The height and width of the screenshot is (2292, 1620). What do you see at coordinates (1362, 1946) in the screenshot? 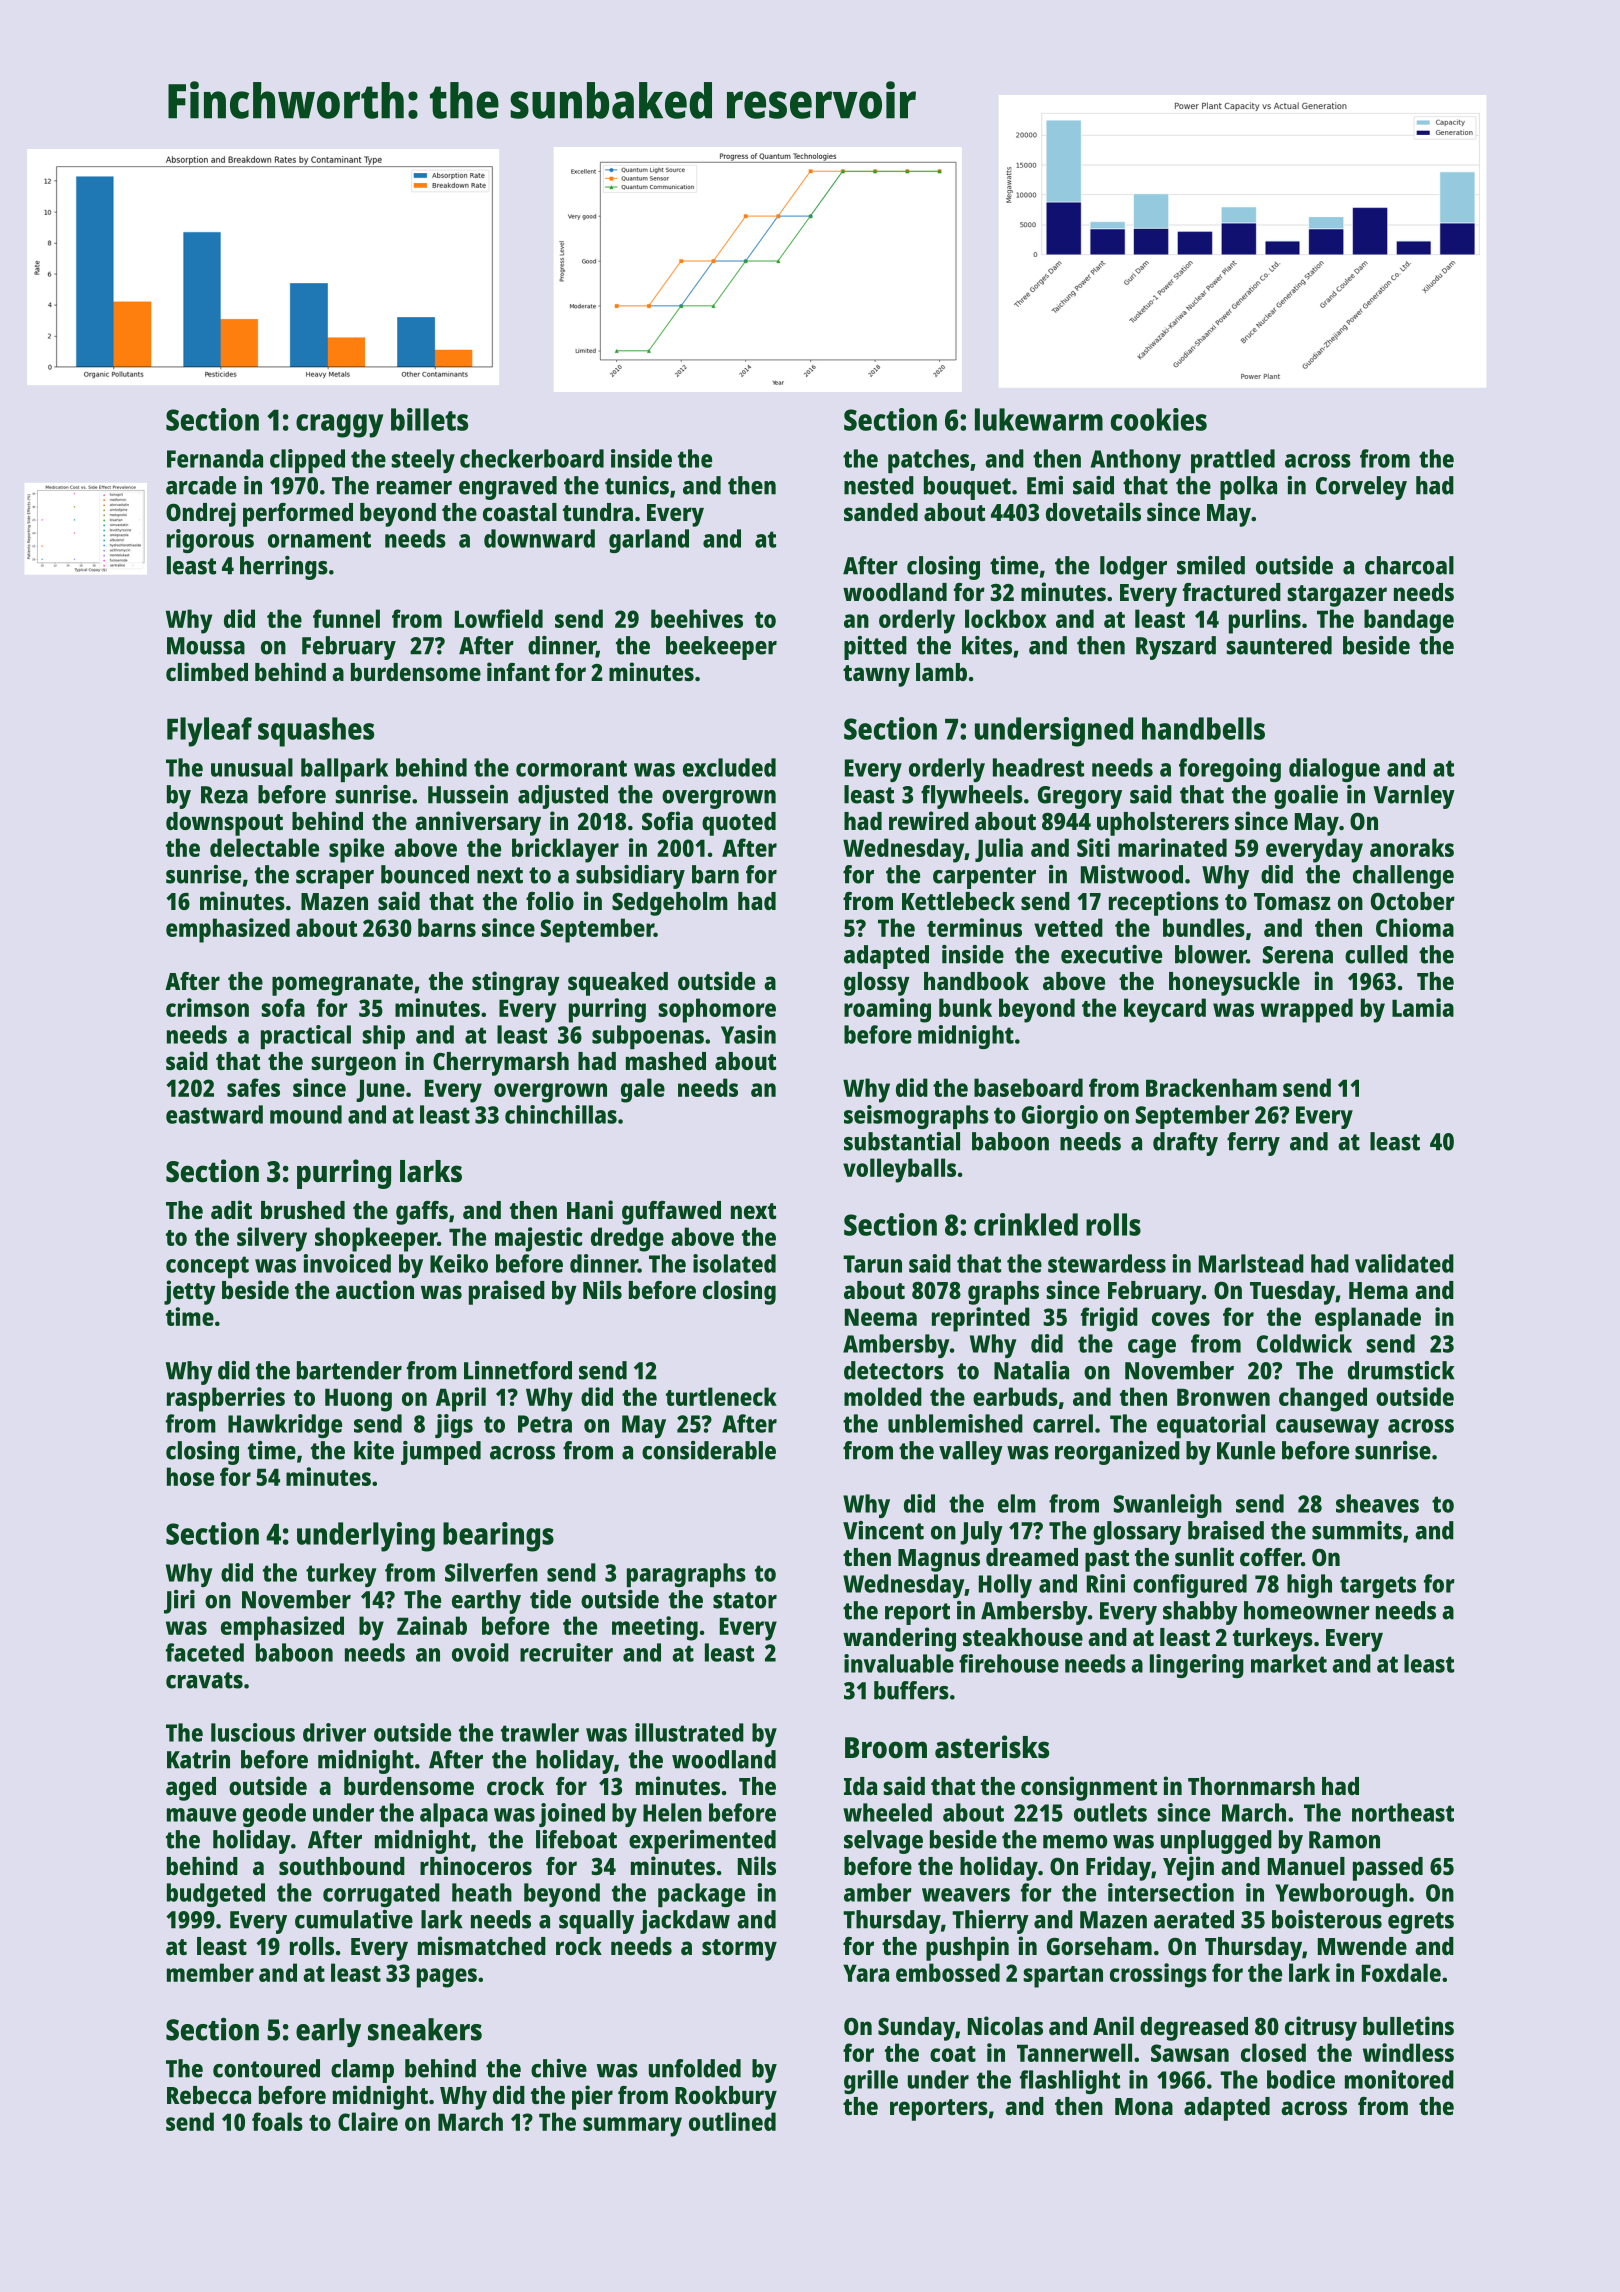
I see `Mwende` at bounding box center [1362, 1946].
